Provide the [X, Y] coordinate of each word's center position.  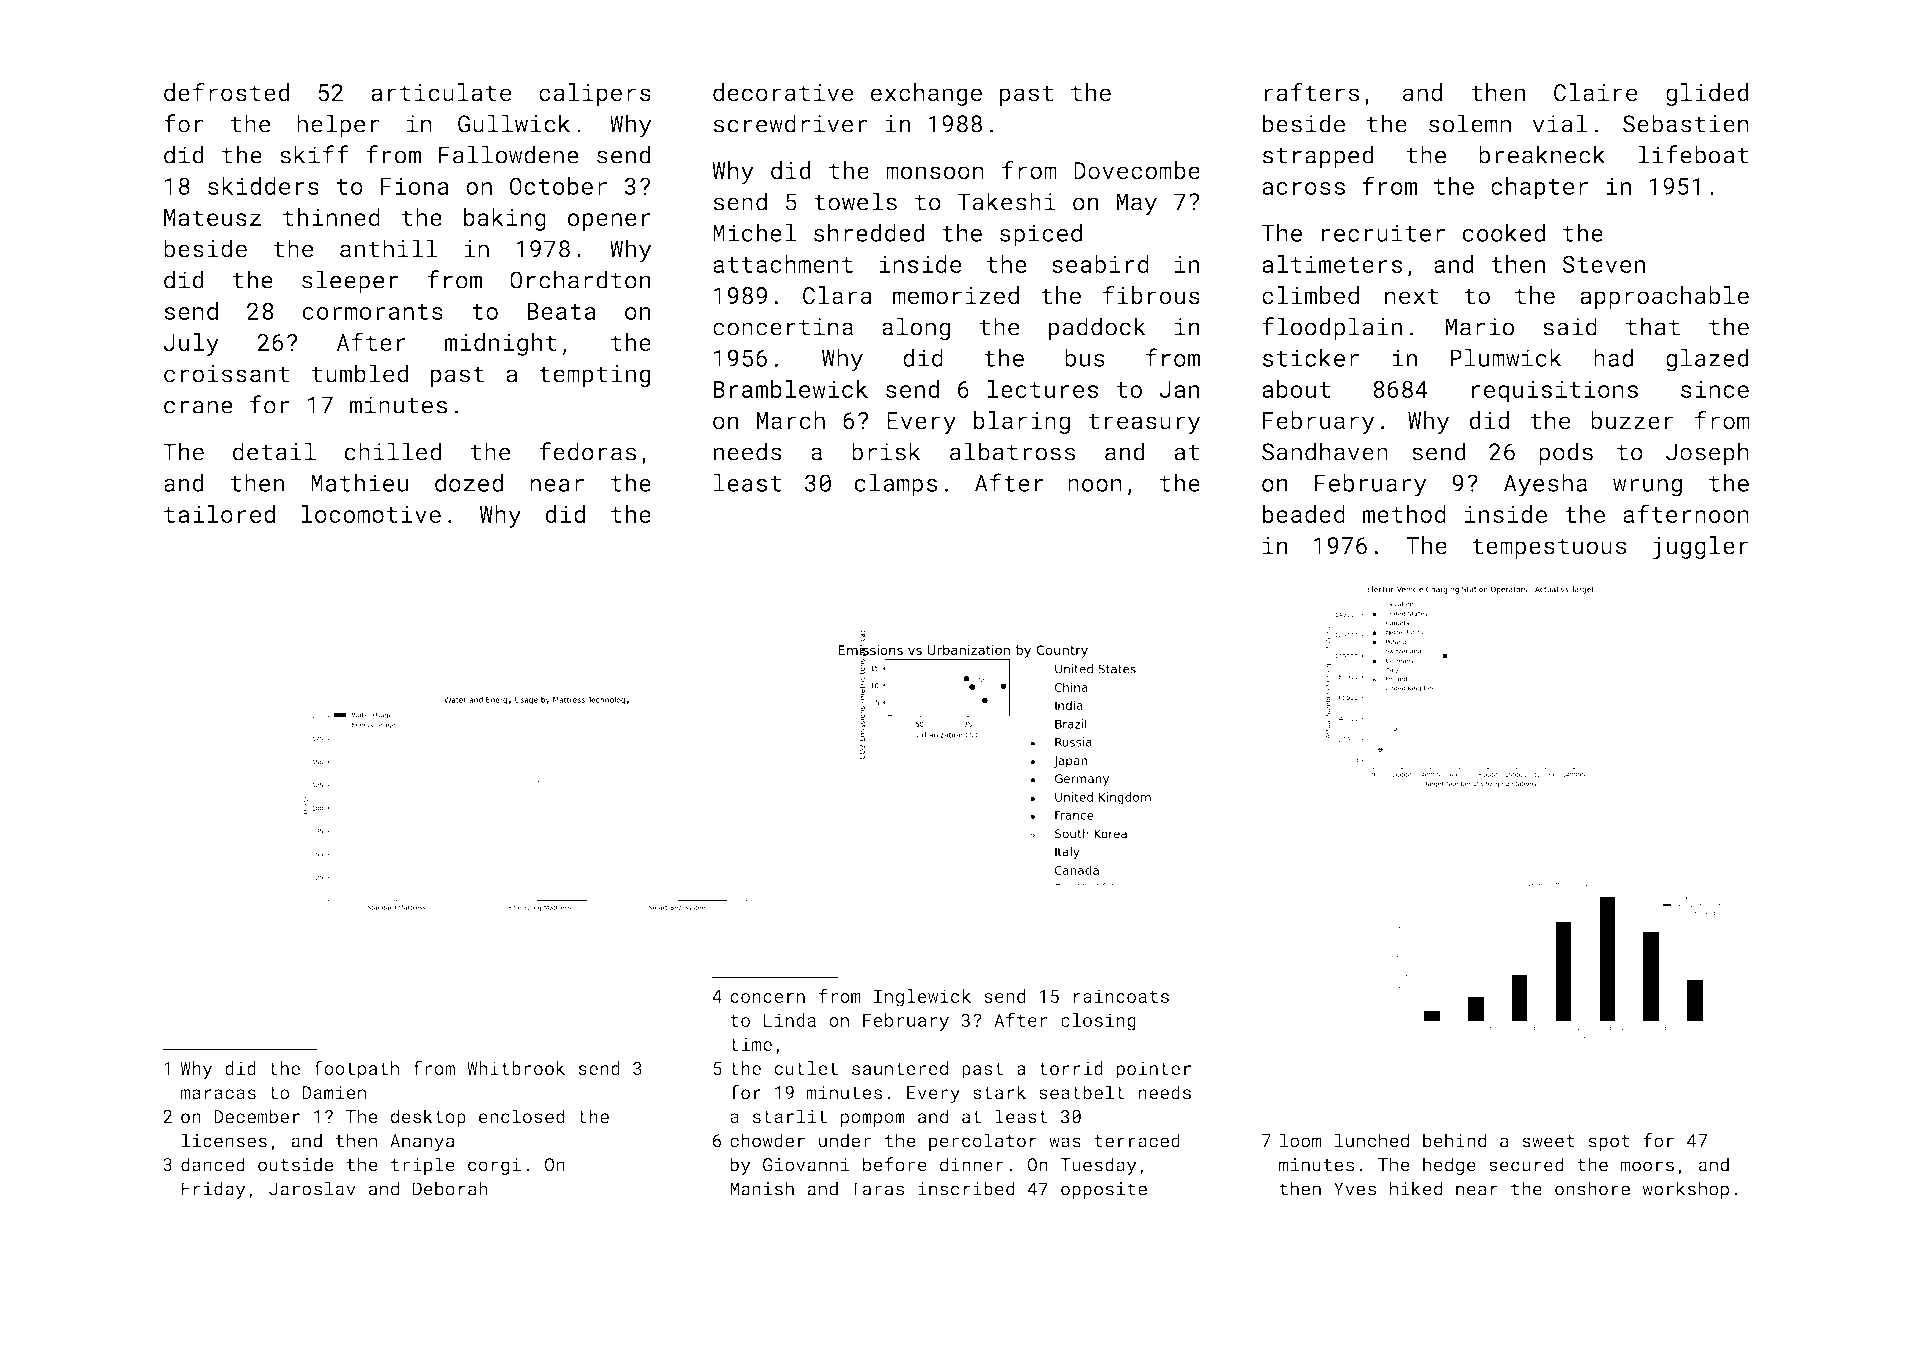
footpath [356, 1070]
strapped [1318, 157]
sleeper [350, 282]
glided [1707, 94]
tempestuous [1549, 548]
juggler [1700, 547]
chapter [1539, 188]
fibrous [1151, 295]
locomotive [371, 514]
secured [1526, 1164]
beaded [1304, 514]
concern [767, 998]
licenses [224, 1140]
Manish [762, 1188]
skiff [314, 154]
